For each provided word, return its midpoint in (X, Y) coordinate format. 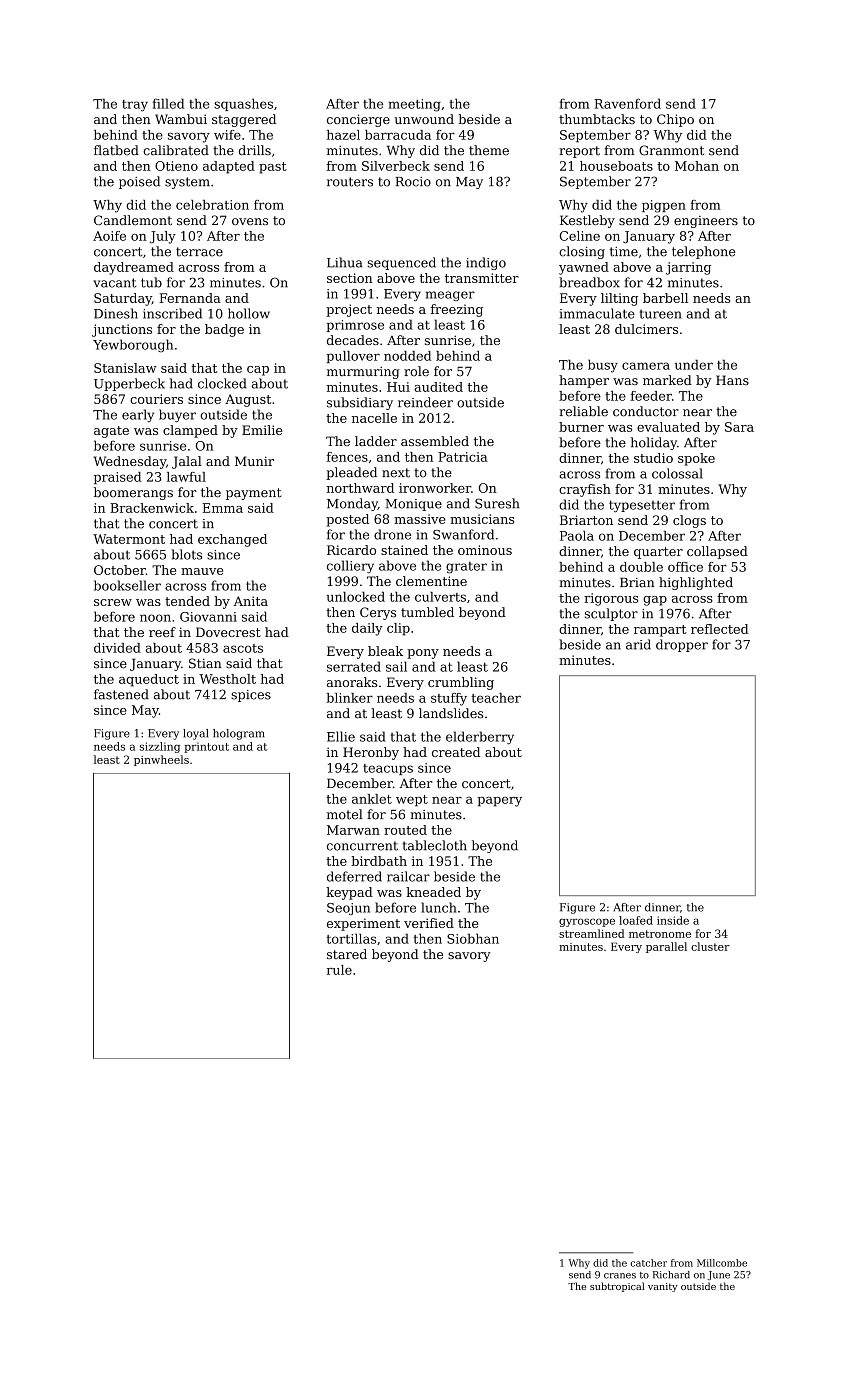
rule (339, 970)
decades (353, 340)
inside (673, 920)
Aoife (109, 236)
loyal (195, 734)
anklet (372, 799)
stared (347, 954)
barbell (665, 298)
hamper (584, 381)
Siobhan (473, 938)
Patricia (463, 457)
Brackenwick (152, 508)
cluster (710, 946)
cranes (620, 1276)
